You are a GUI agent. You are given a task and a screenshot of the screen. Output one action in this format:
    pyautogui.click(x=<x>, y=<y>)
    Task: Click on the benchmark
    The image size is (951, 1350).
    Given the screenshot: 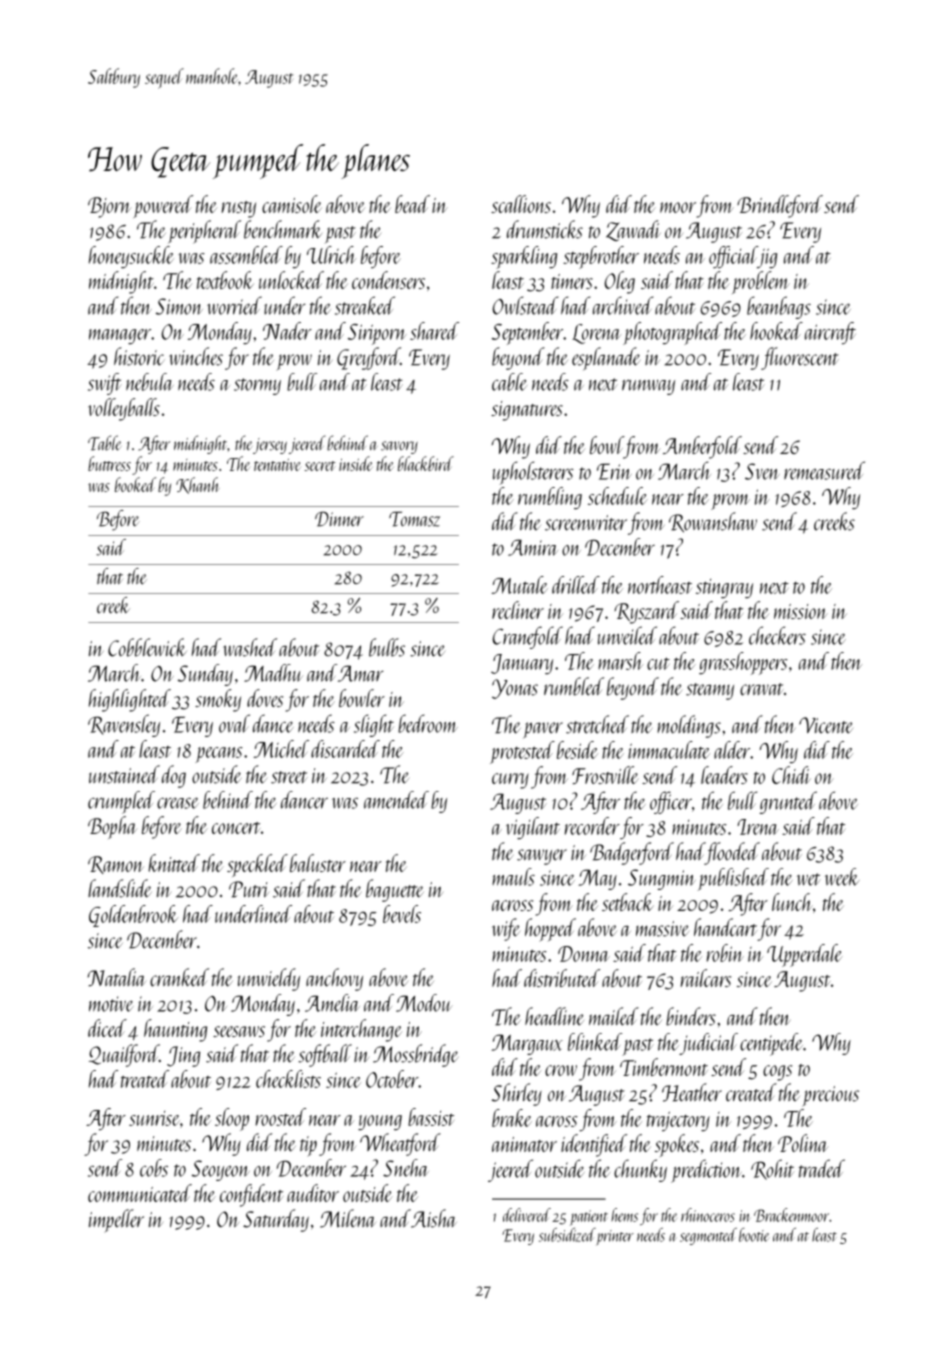 What is the action you would take?
    pyautogui.click(x=283, y=229)
